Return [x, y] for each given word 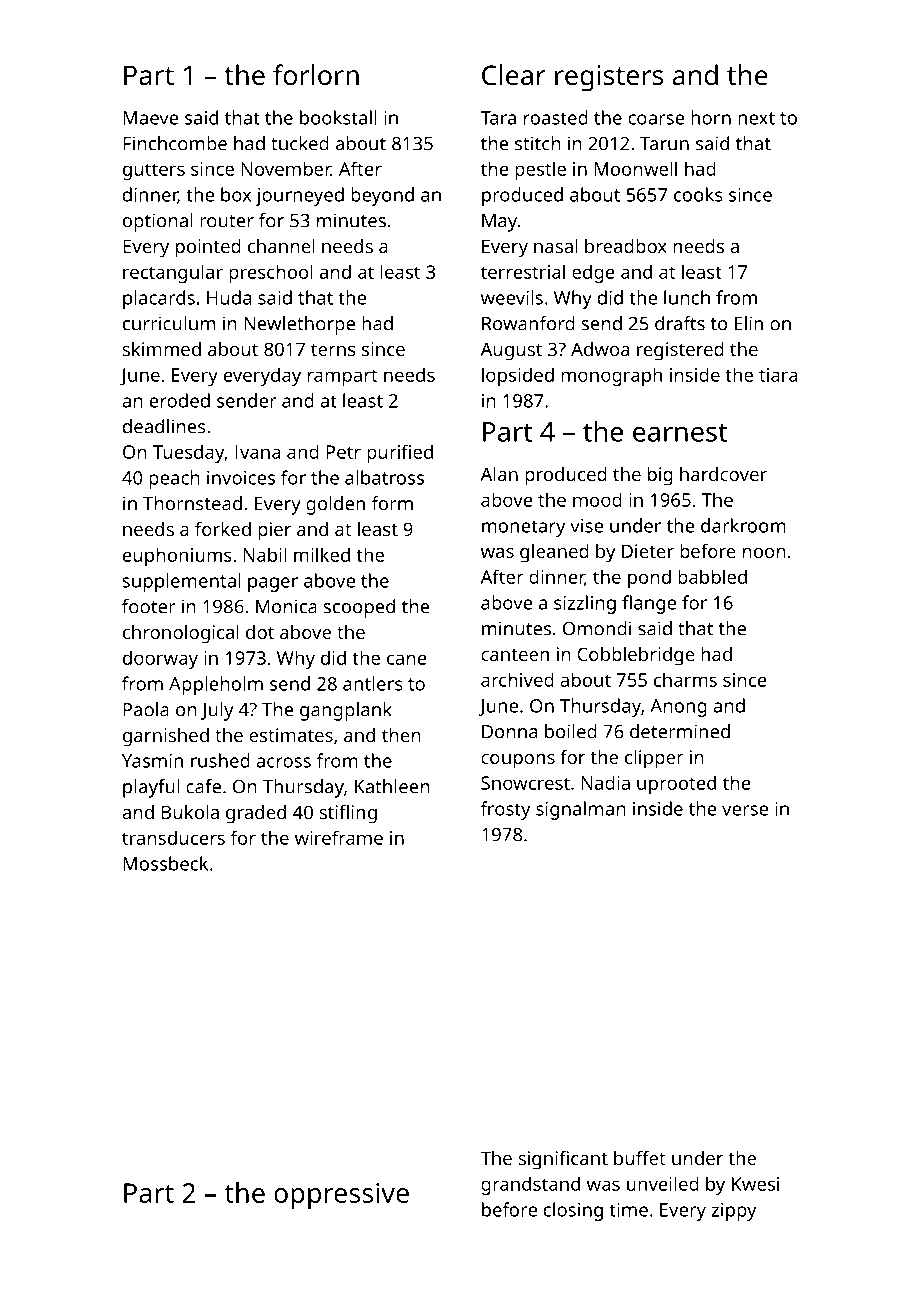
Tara [498, 118]
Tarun [664, 144]
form [392, 503]
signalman [581, 810]
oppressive [341, 1196]
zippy [734, 1212]
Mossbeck [165, 863]
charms [685, 679]
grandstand [530, 1185]
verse [745, 810]
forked [223, 529]
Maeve [151, 118]
